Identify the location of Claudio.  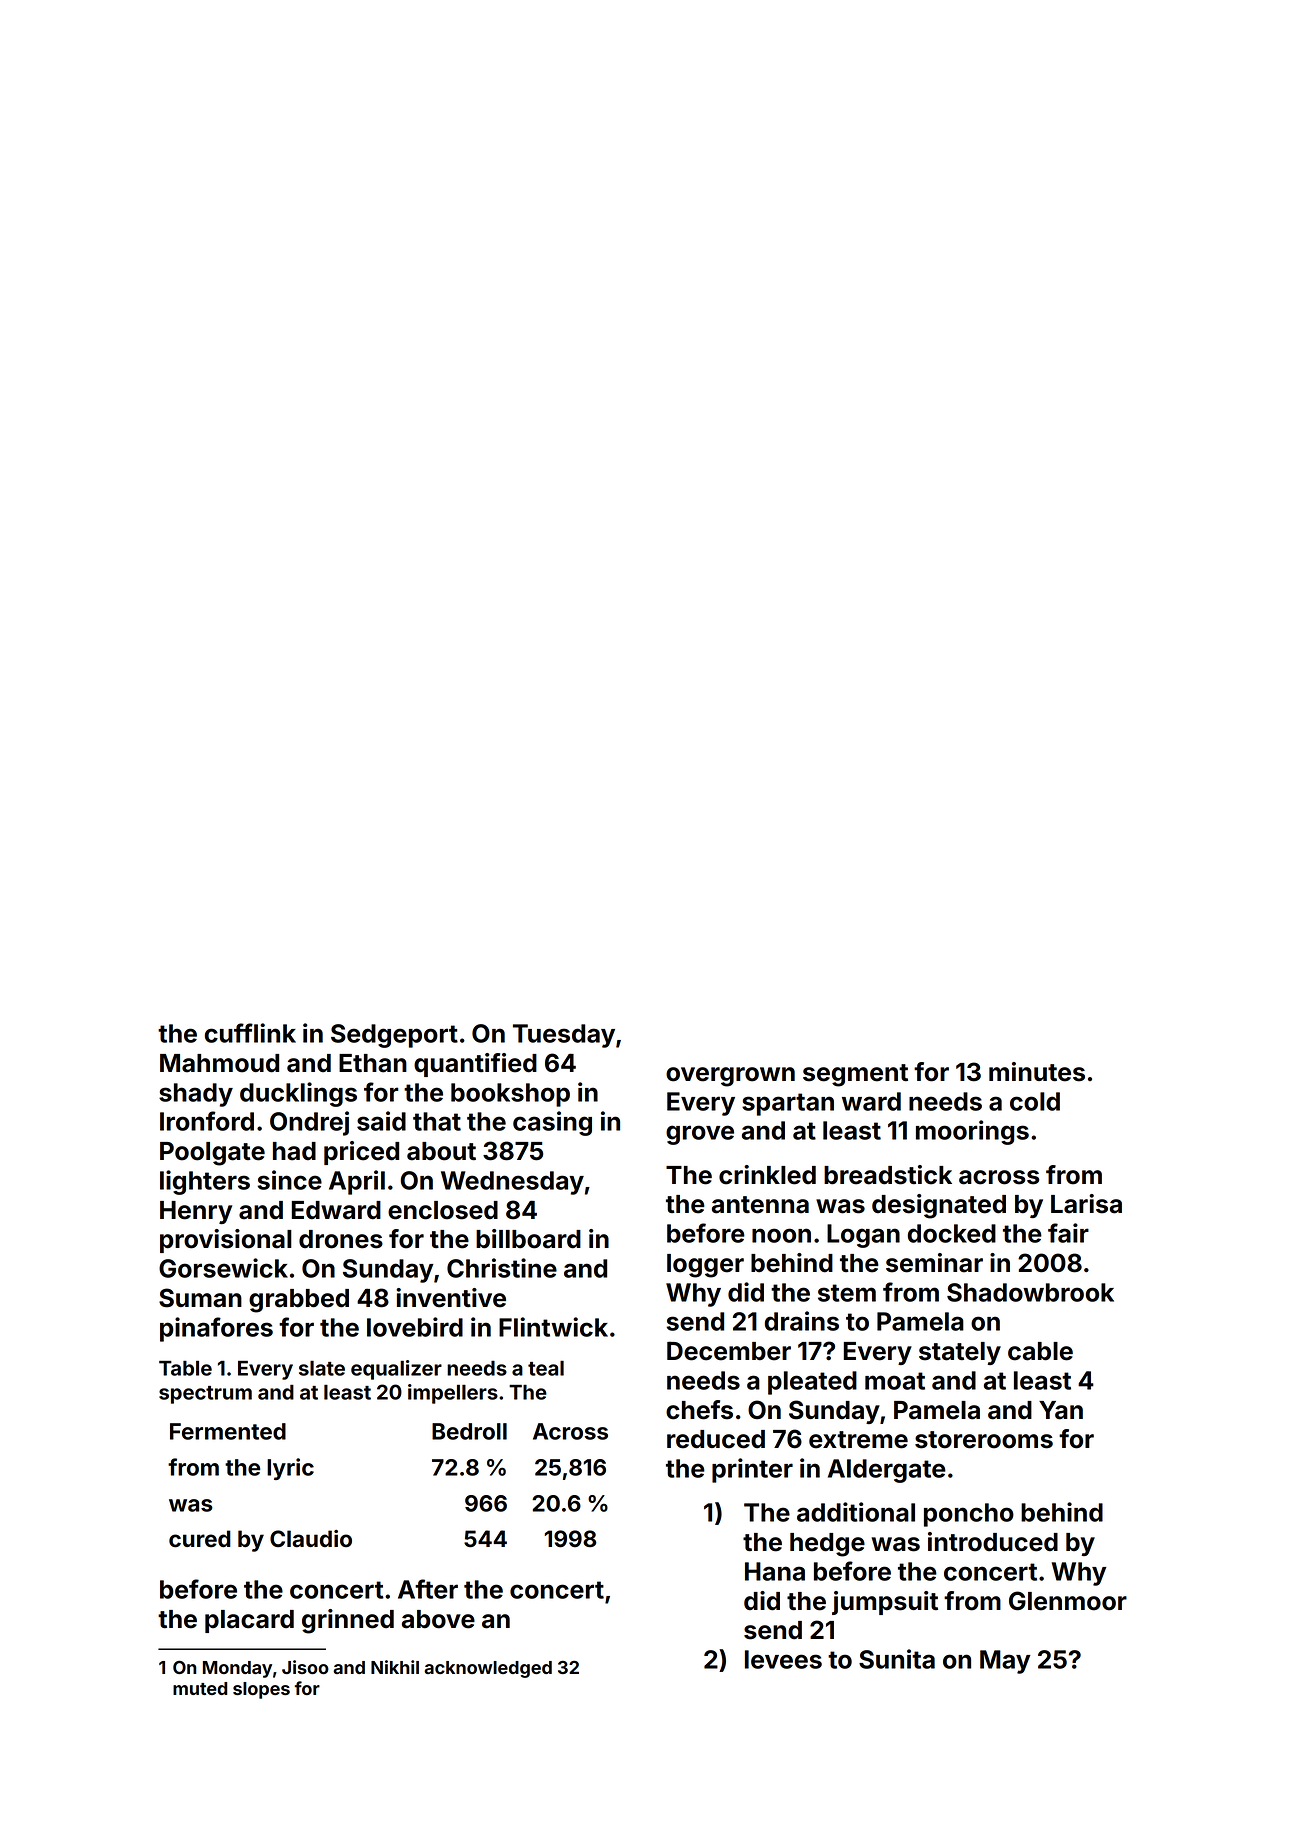
(311, 1539).
